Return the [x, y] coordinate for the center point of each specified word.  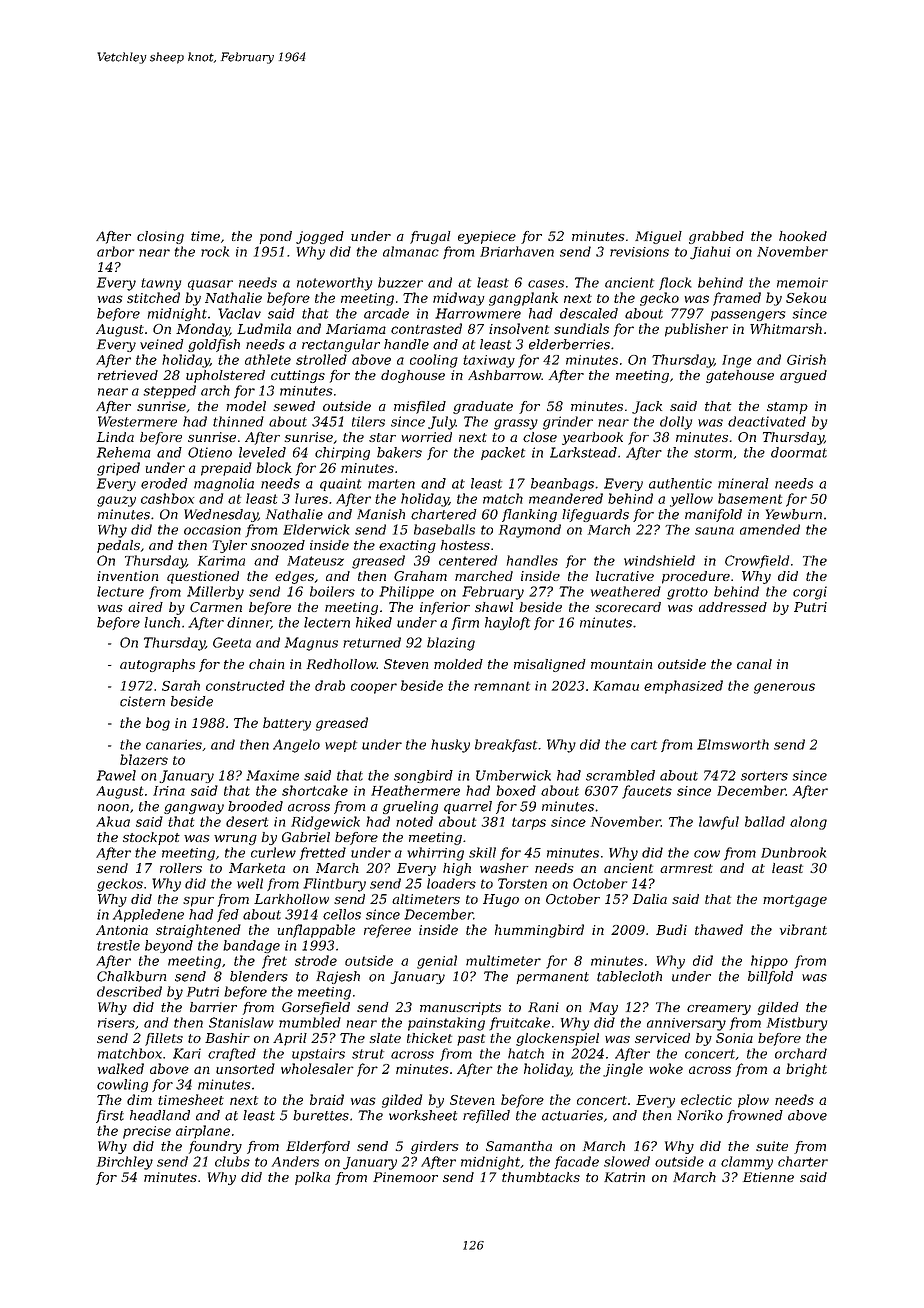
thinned [238, 421]
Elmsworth [733, 744]
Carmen [216, 607]
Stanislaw [241, 1022]
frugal [430, 237]
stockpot [151, 838]
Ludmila [264, 328]
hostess [465, 545]
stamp [787, 408]
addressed [733, 607]
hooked [803, 236]
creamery [719, 1010]
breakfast [506, 745]
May [603, 1008]
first [110, 1116]
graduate [483, 407]
